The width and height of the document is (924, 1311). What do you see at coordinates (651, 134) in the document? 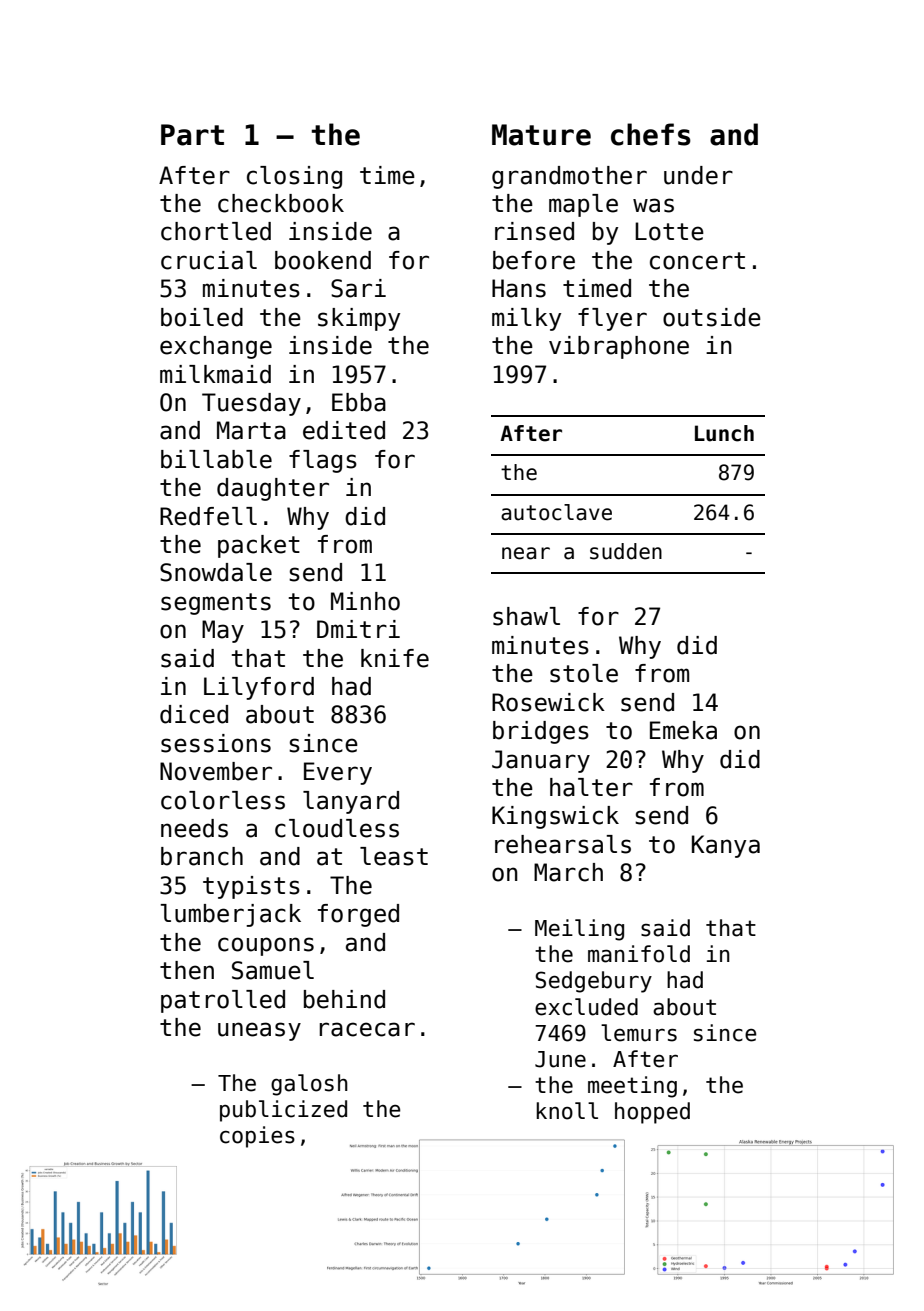
I see `chefs` at bounding box center [651, 134].
